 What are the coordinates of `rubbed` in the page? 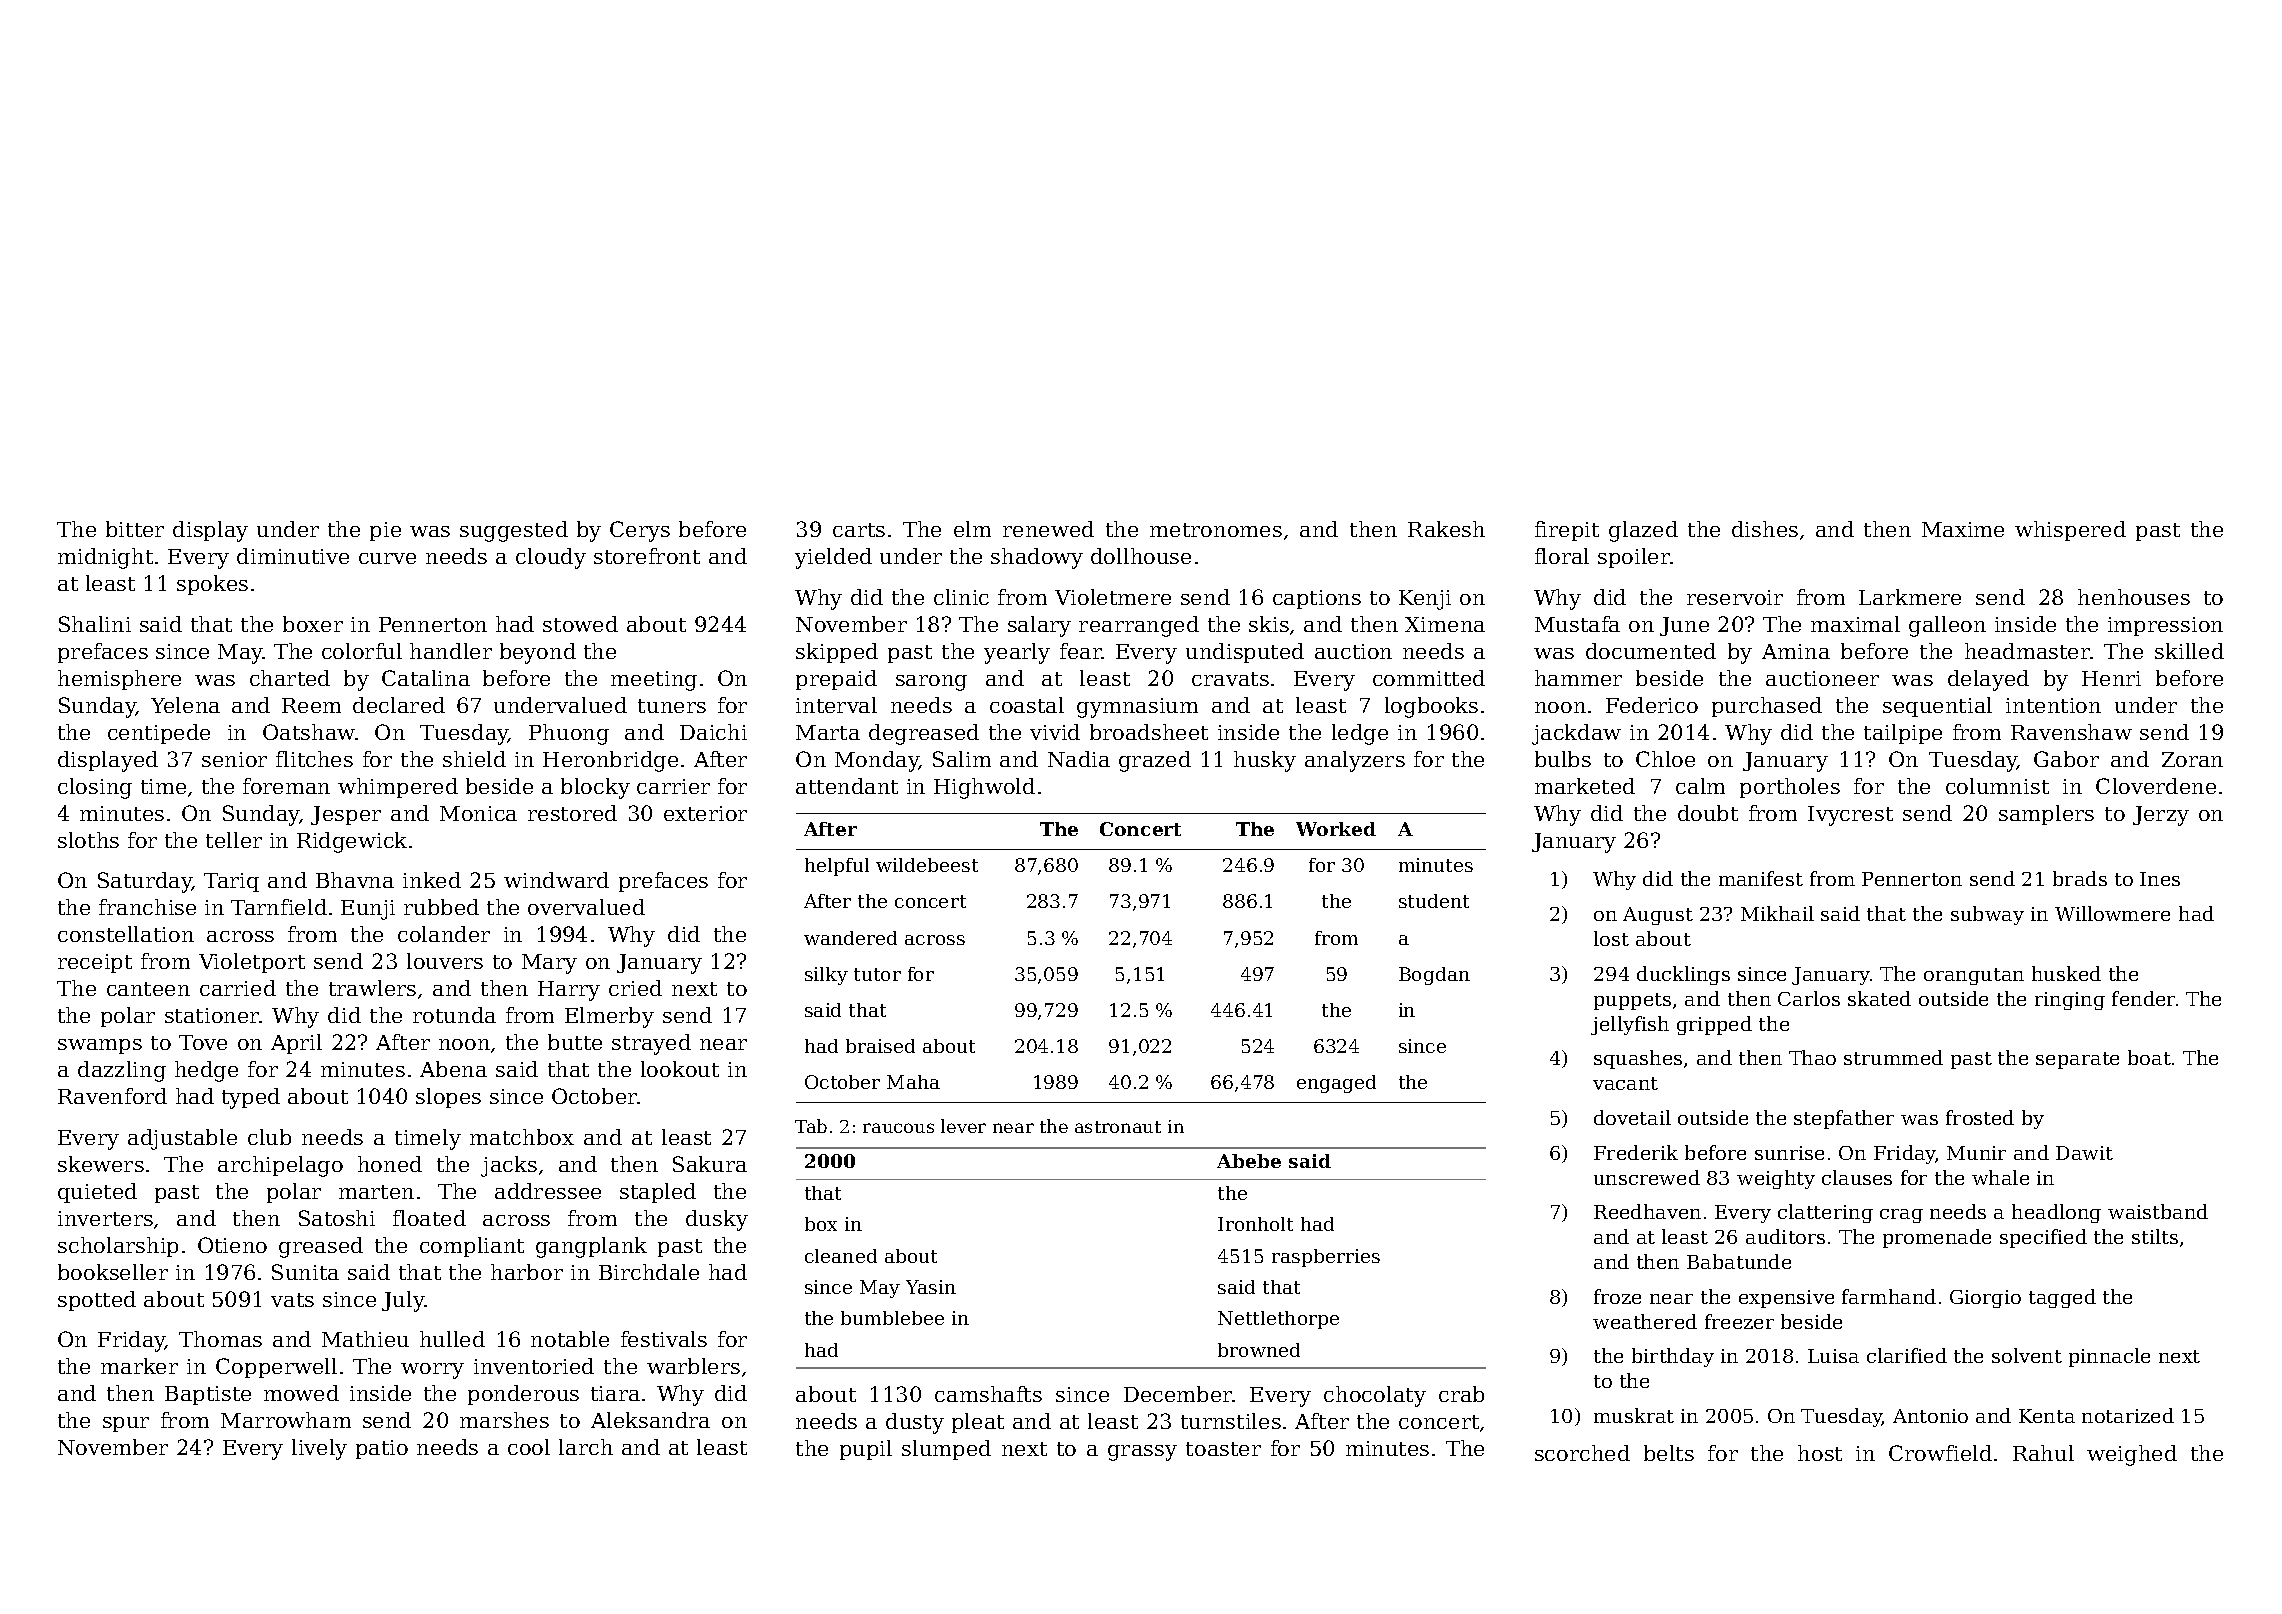 It's located at (441, 907).
